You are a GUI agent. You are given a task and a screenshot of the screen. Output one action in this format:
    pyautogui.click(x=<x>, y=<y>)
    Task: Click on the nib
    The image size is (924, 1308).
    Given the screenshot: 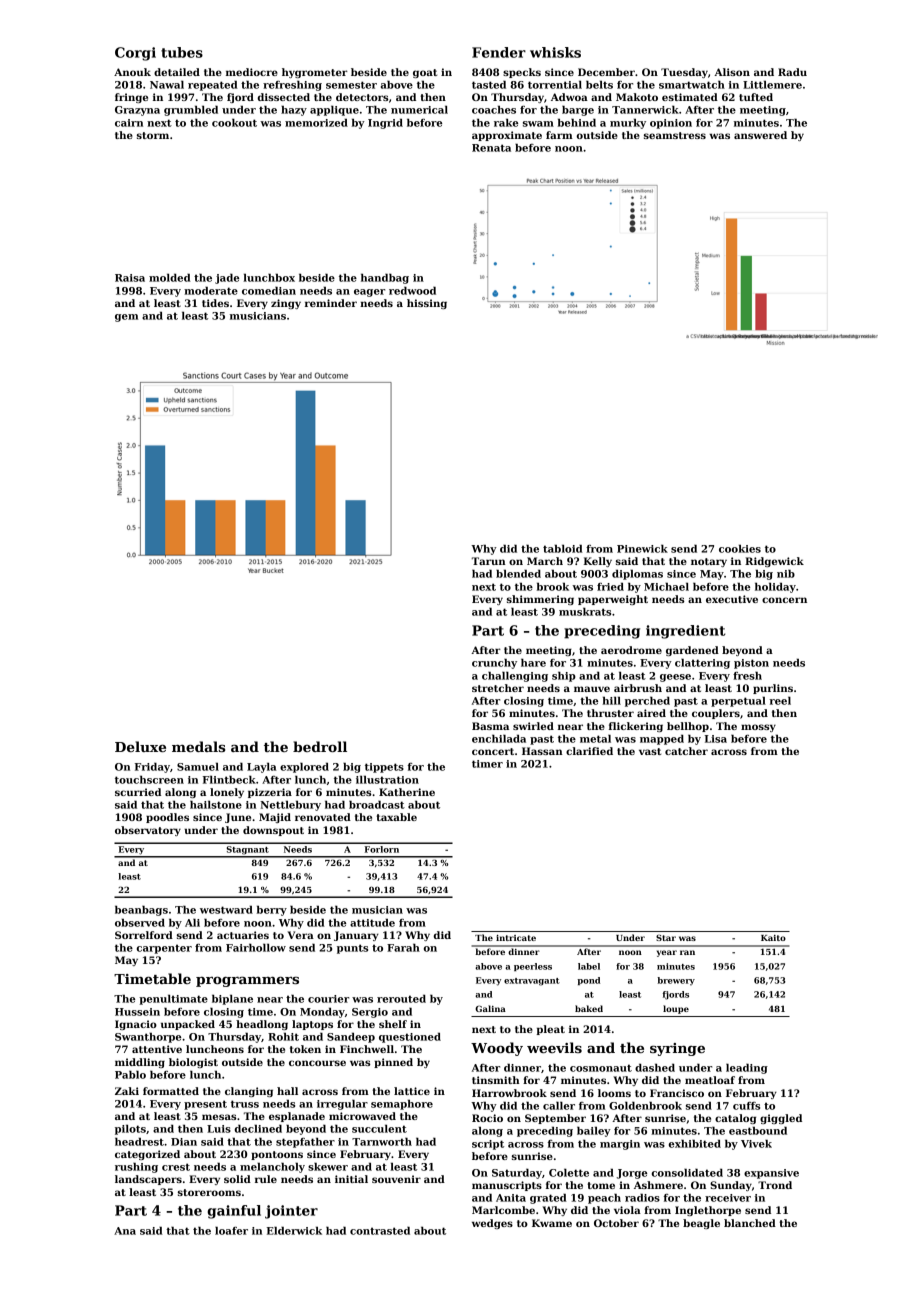 What is the action you would take?
    pyautogui.click(x=786, y=573)
